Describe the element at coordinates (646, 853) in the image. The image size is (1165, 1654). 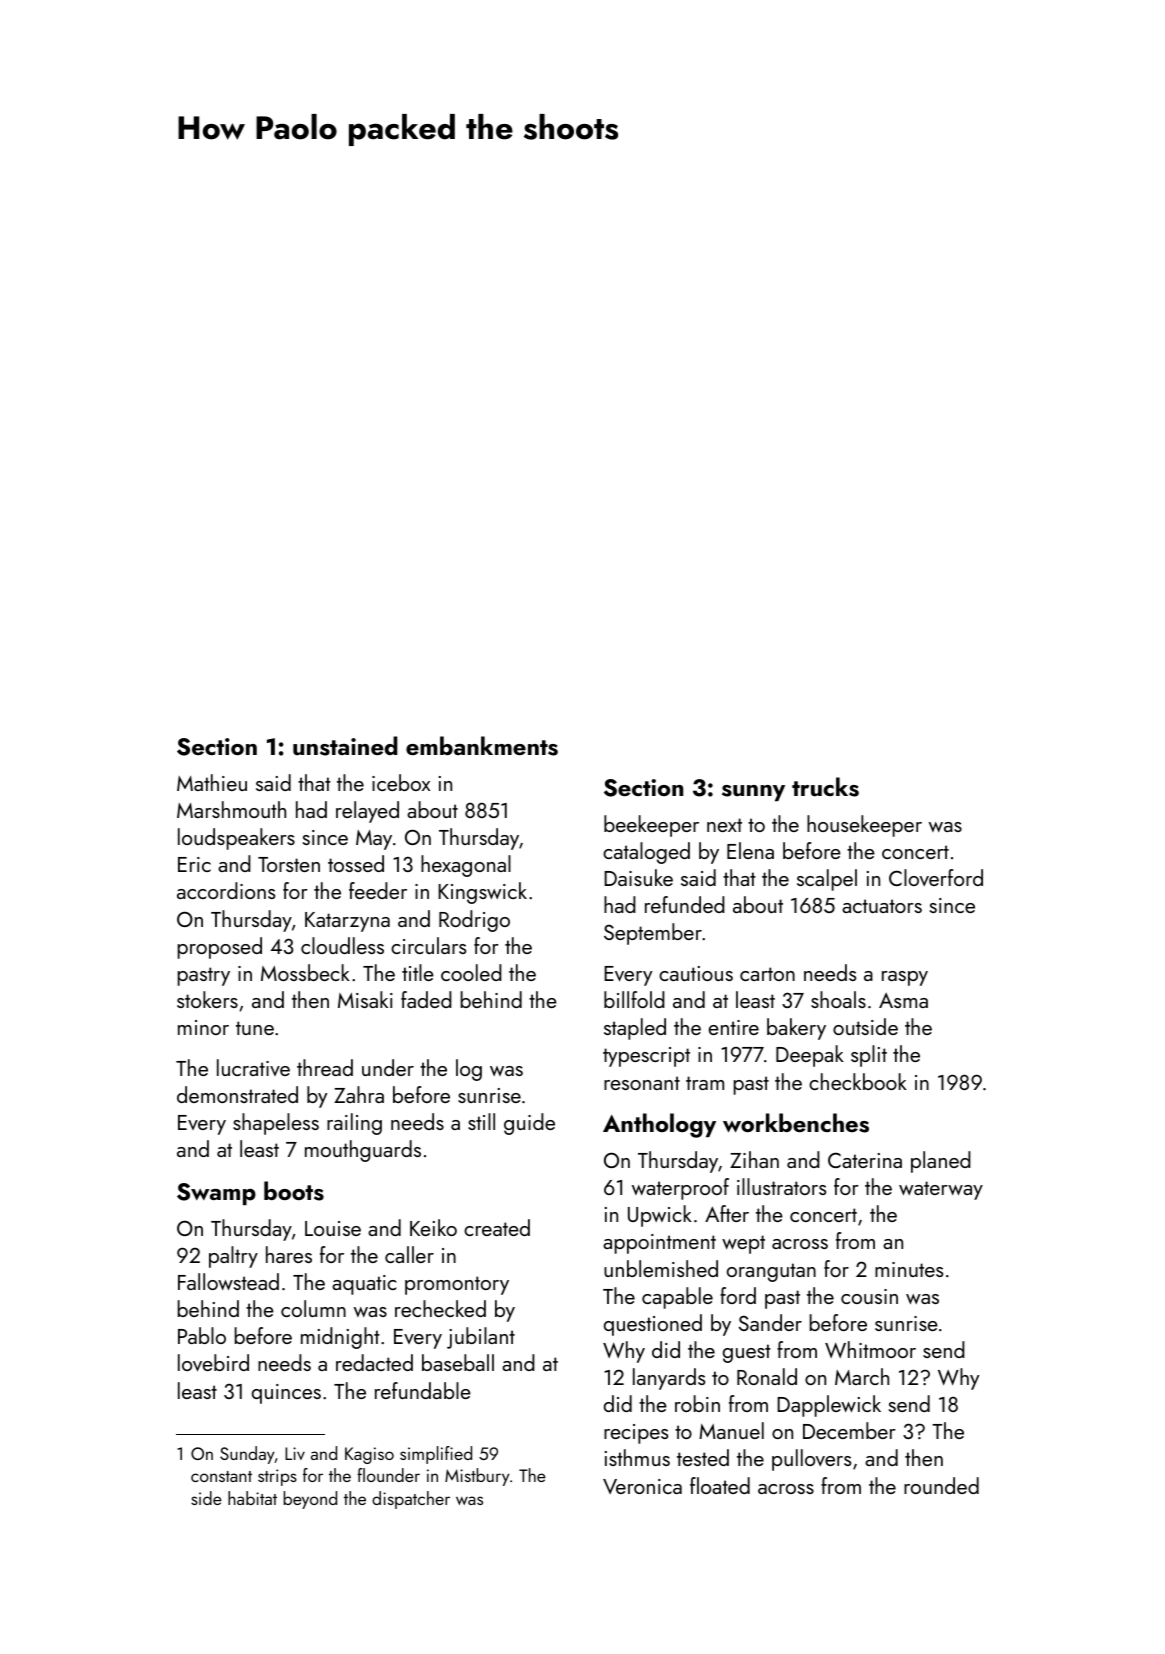
I see `cataloged` at that location.
